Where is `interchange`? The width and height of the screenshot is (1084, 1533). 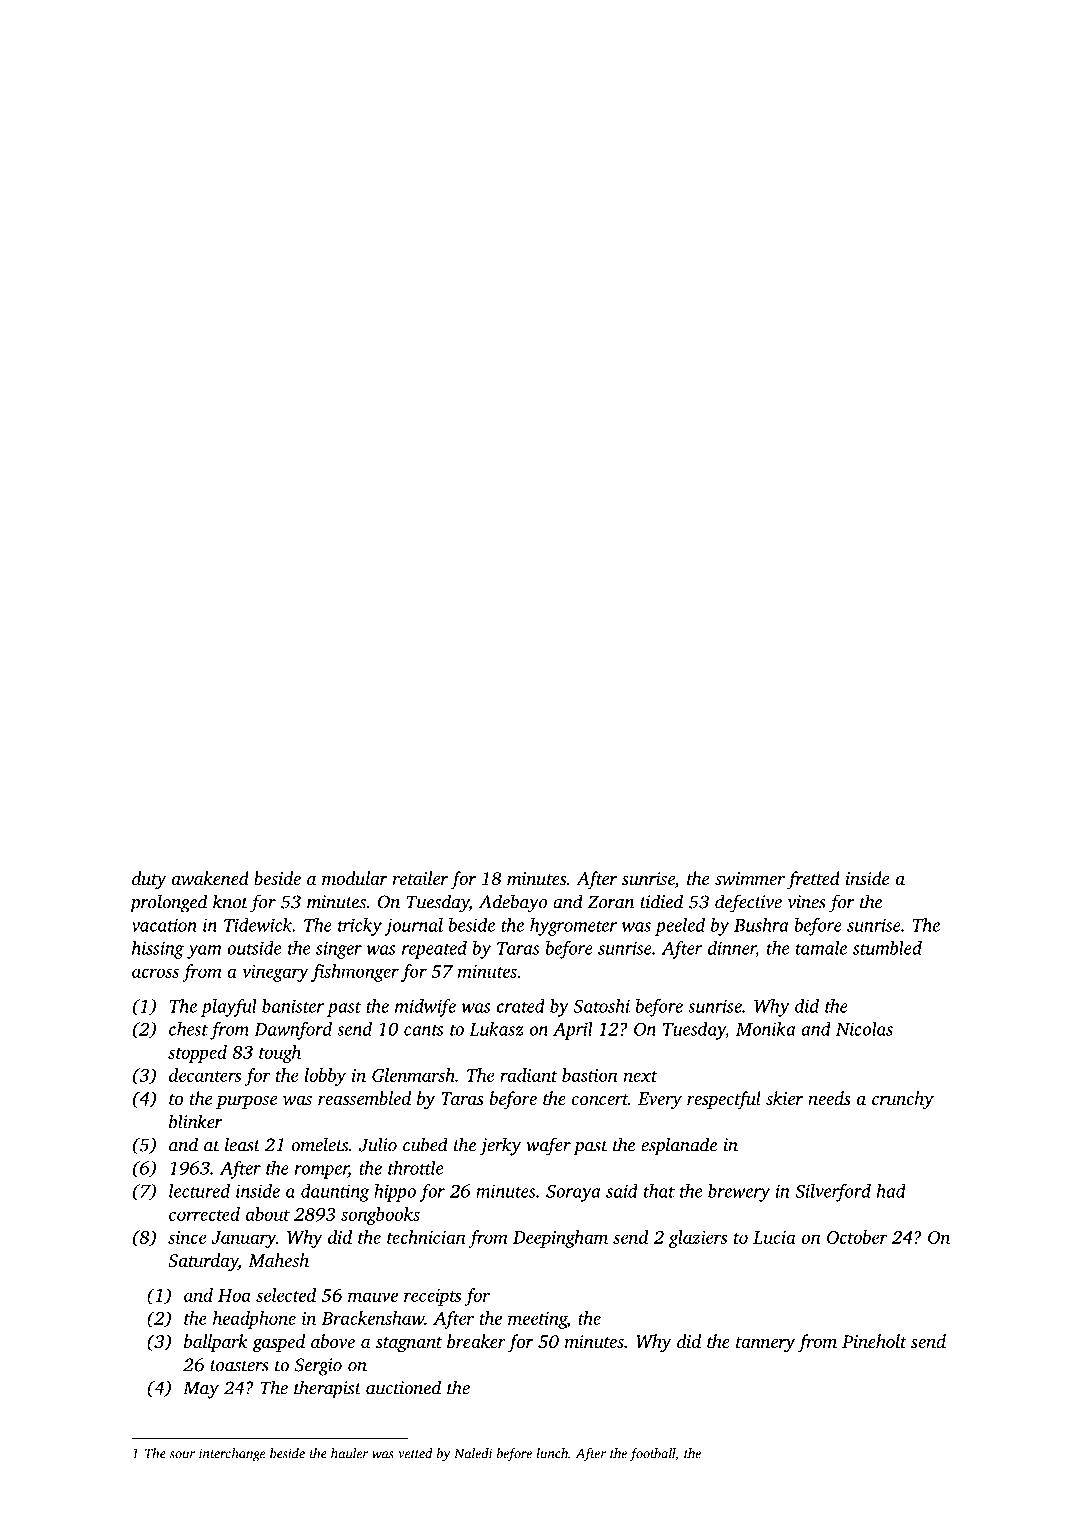 interchange is located at coordinates (232, 1455).
